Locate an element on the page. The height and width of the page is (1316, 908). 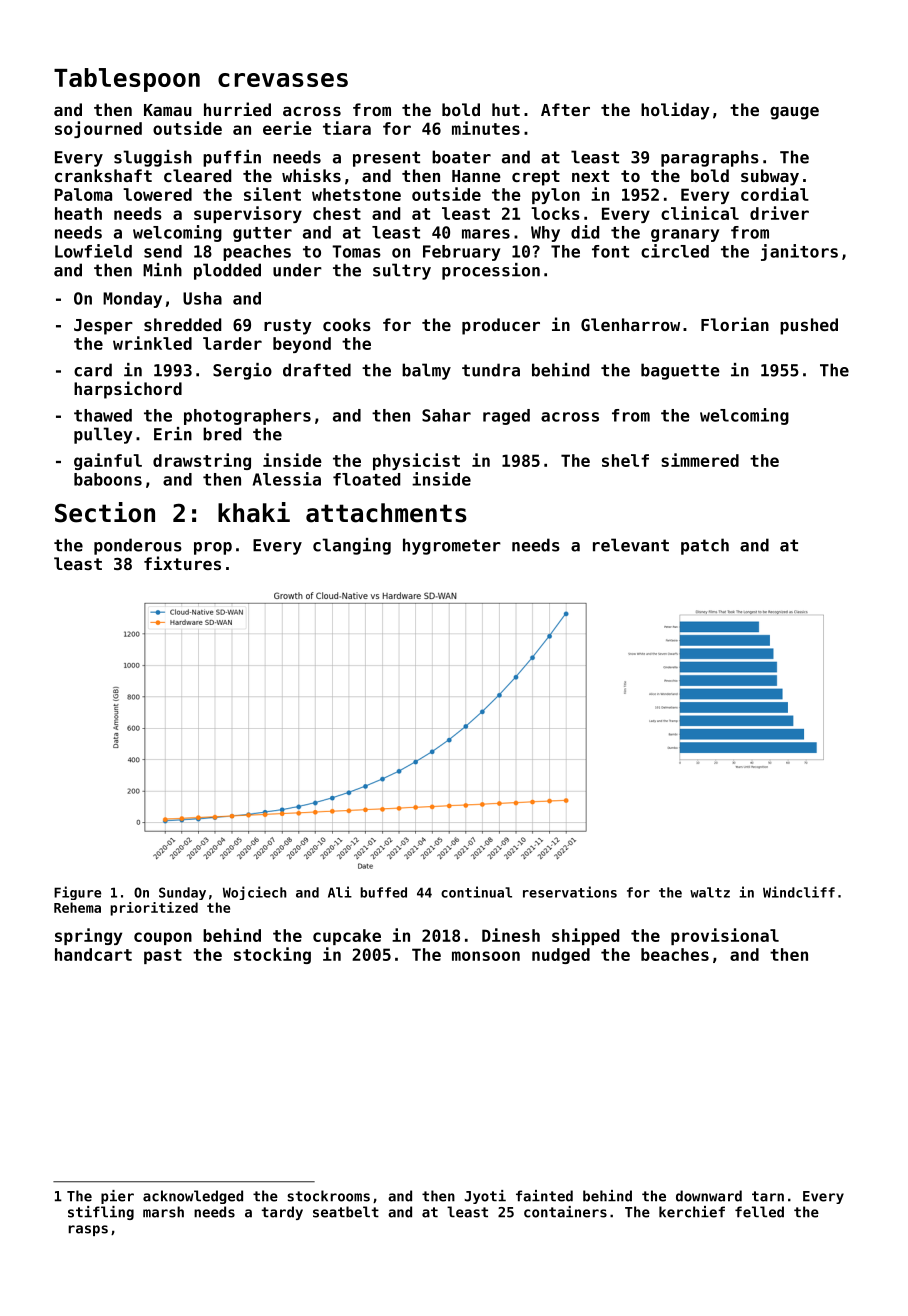
provisional is located at coordinates (725, 936).
